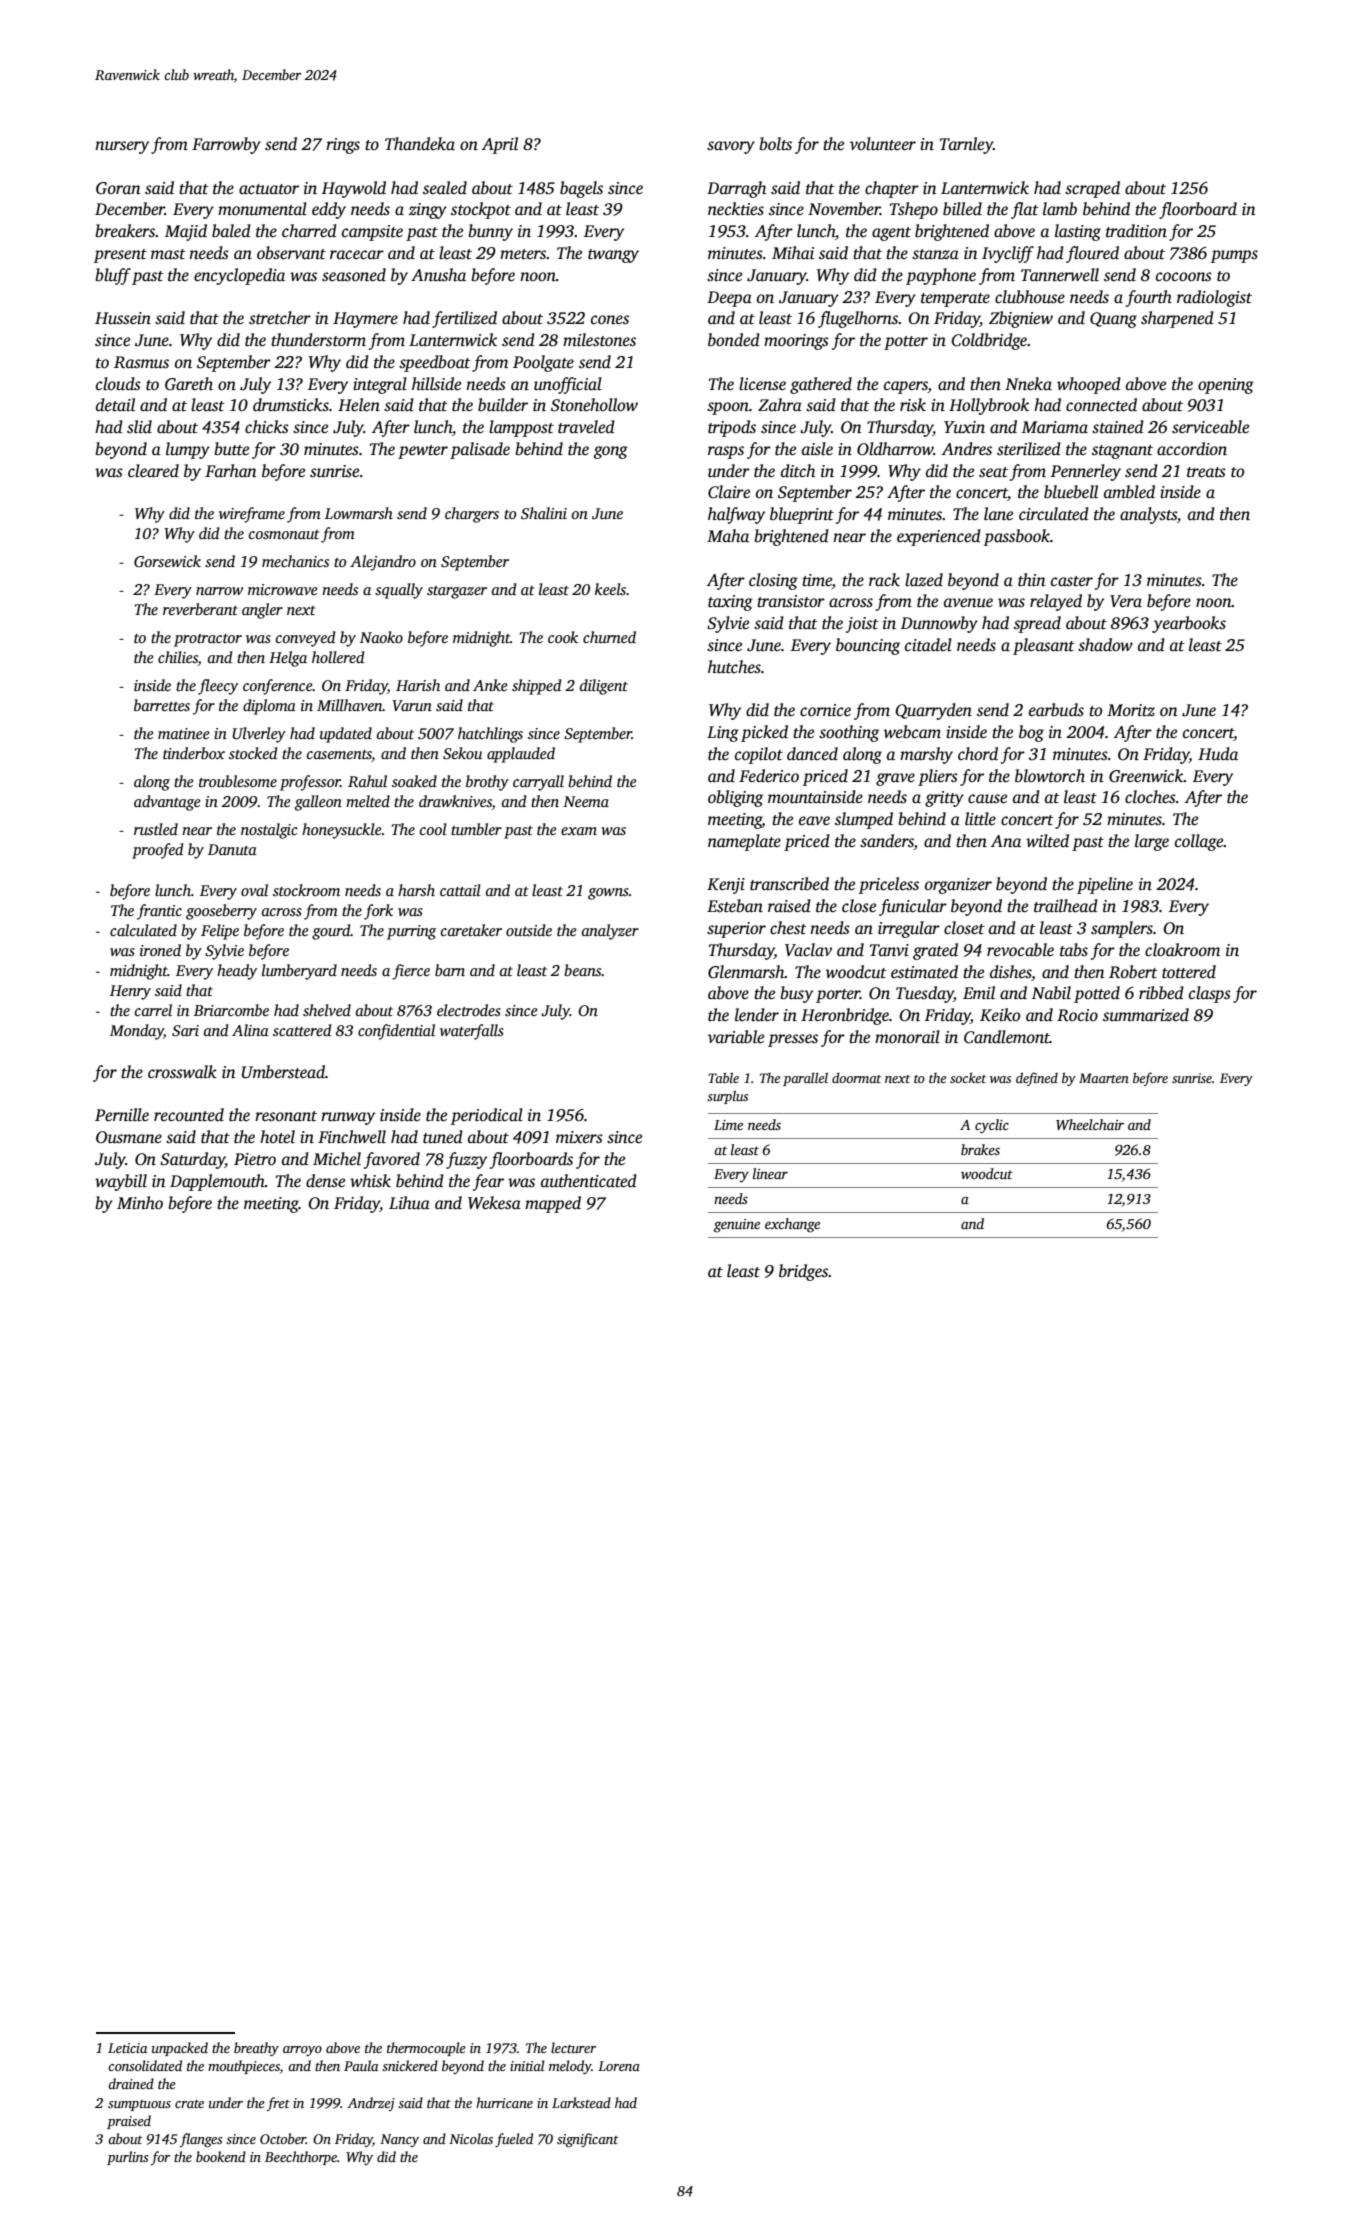 The width and height of the page is (1354, 2230). Describe the element at coordinates (256, 2049) in the page. I see `breathy` at that location.
